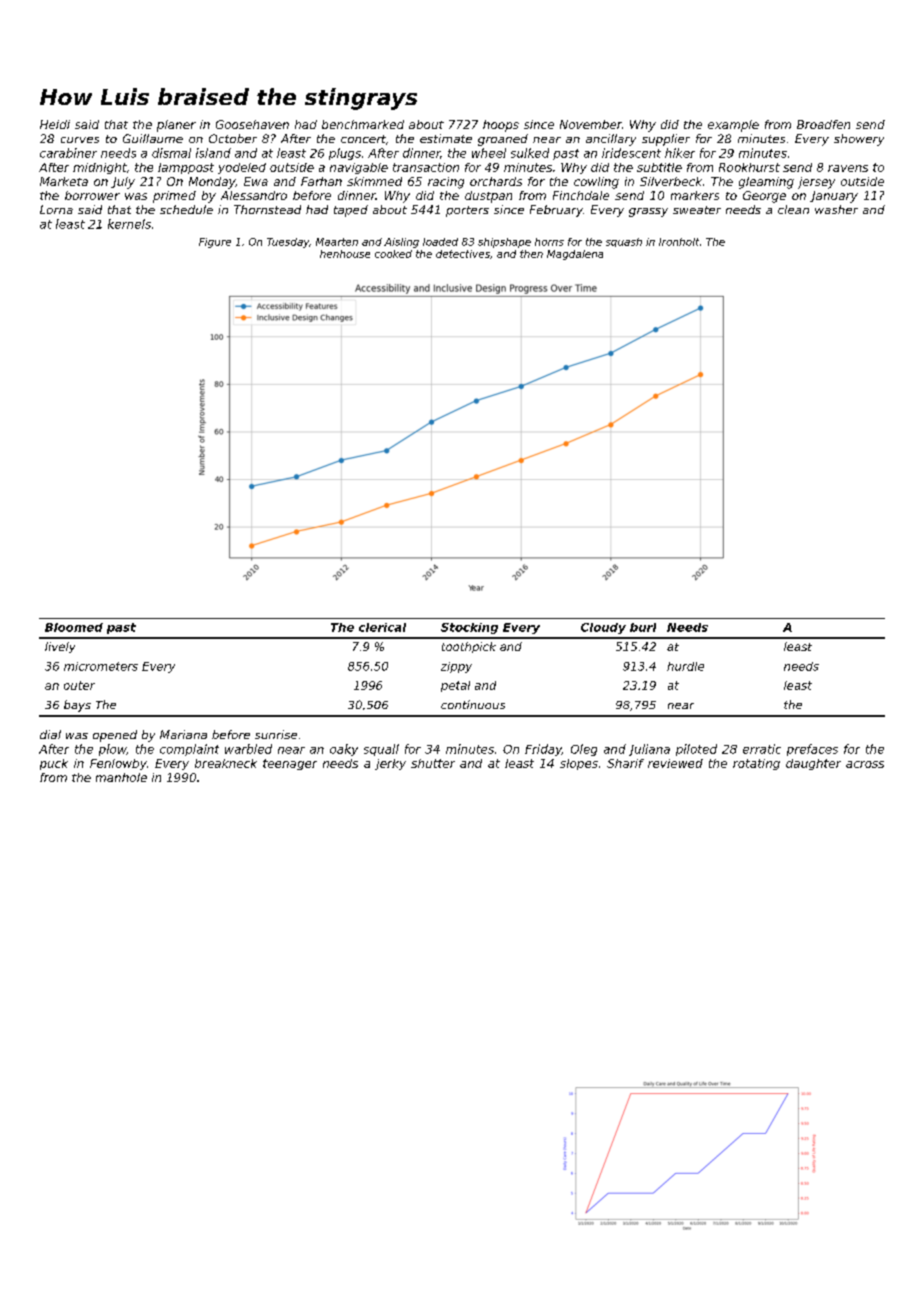 This image has height=1308, width=924. I want to click on burl, so click(643, 627).
